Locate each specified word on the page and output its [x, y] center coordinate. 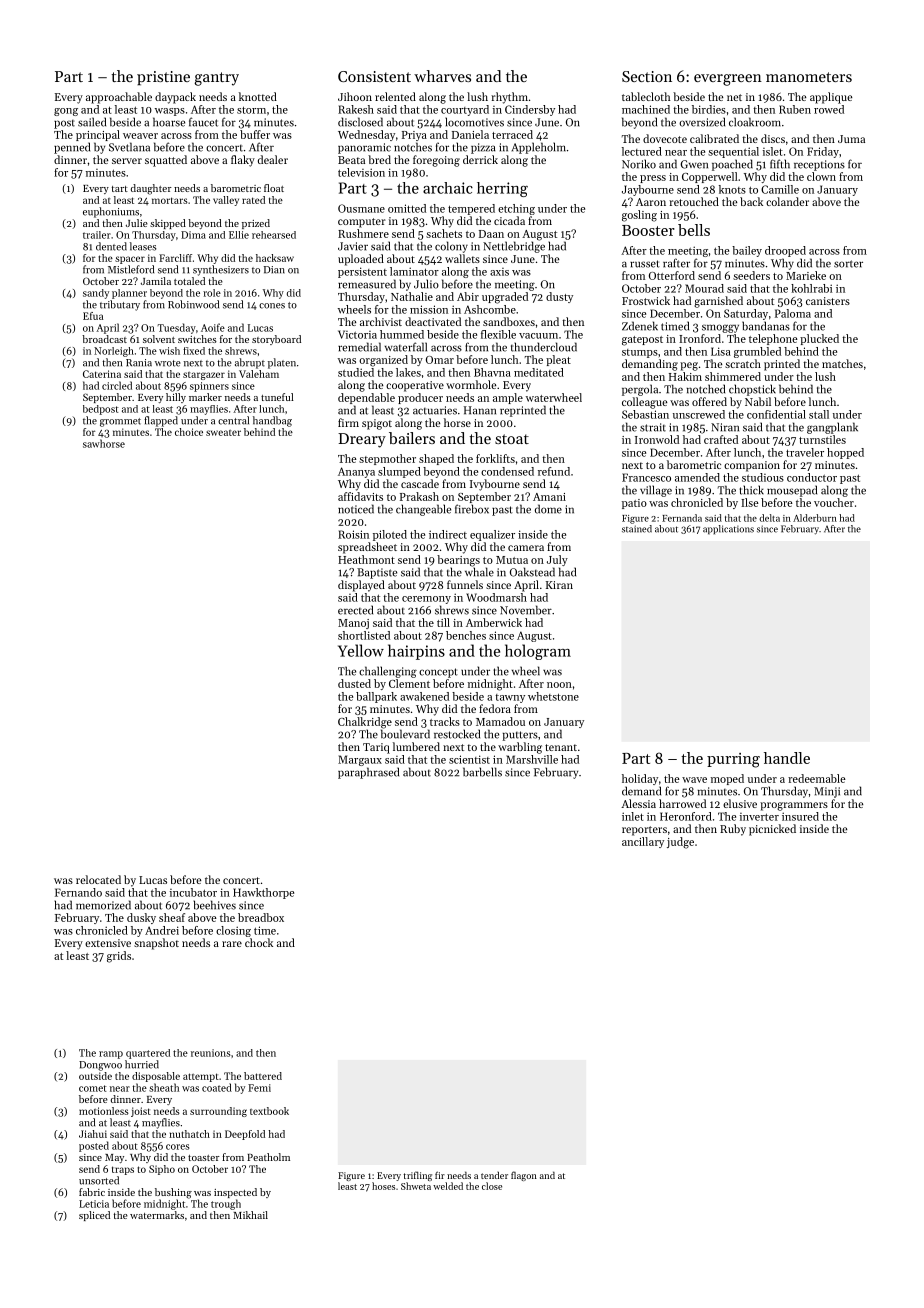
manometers [809, 77]
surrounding [218, 1112]
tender [494, 1175]
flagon [524, 1176]
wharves [442, 76]
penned [72, 148]
